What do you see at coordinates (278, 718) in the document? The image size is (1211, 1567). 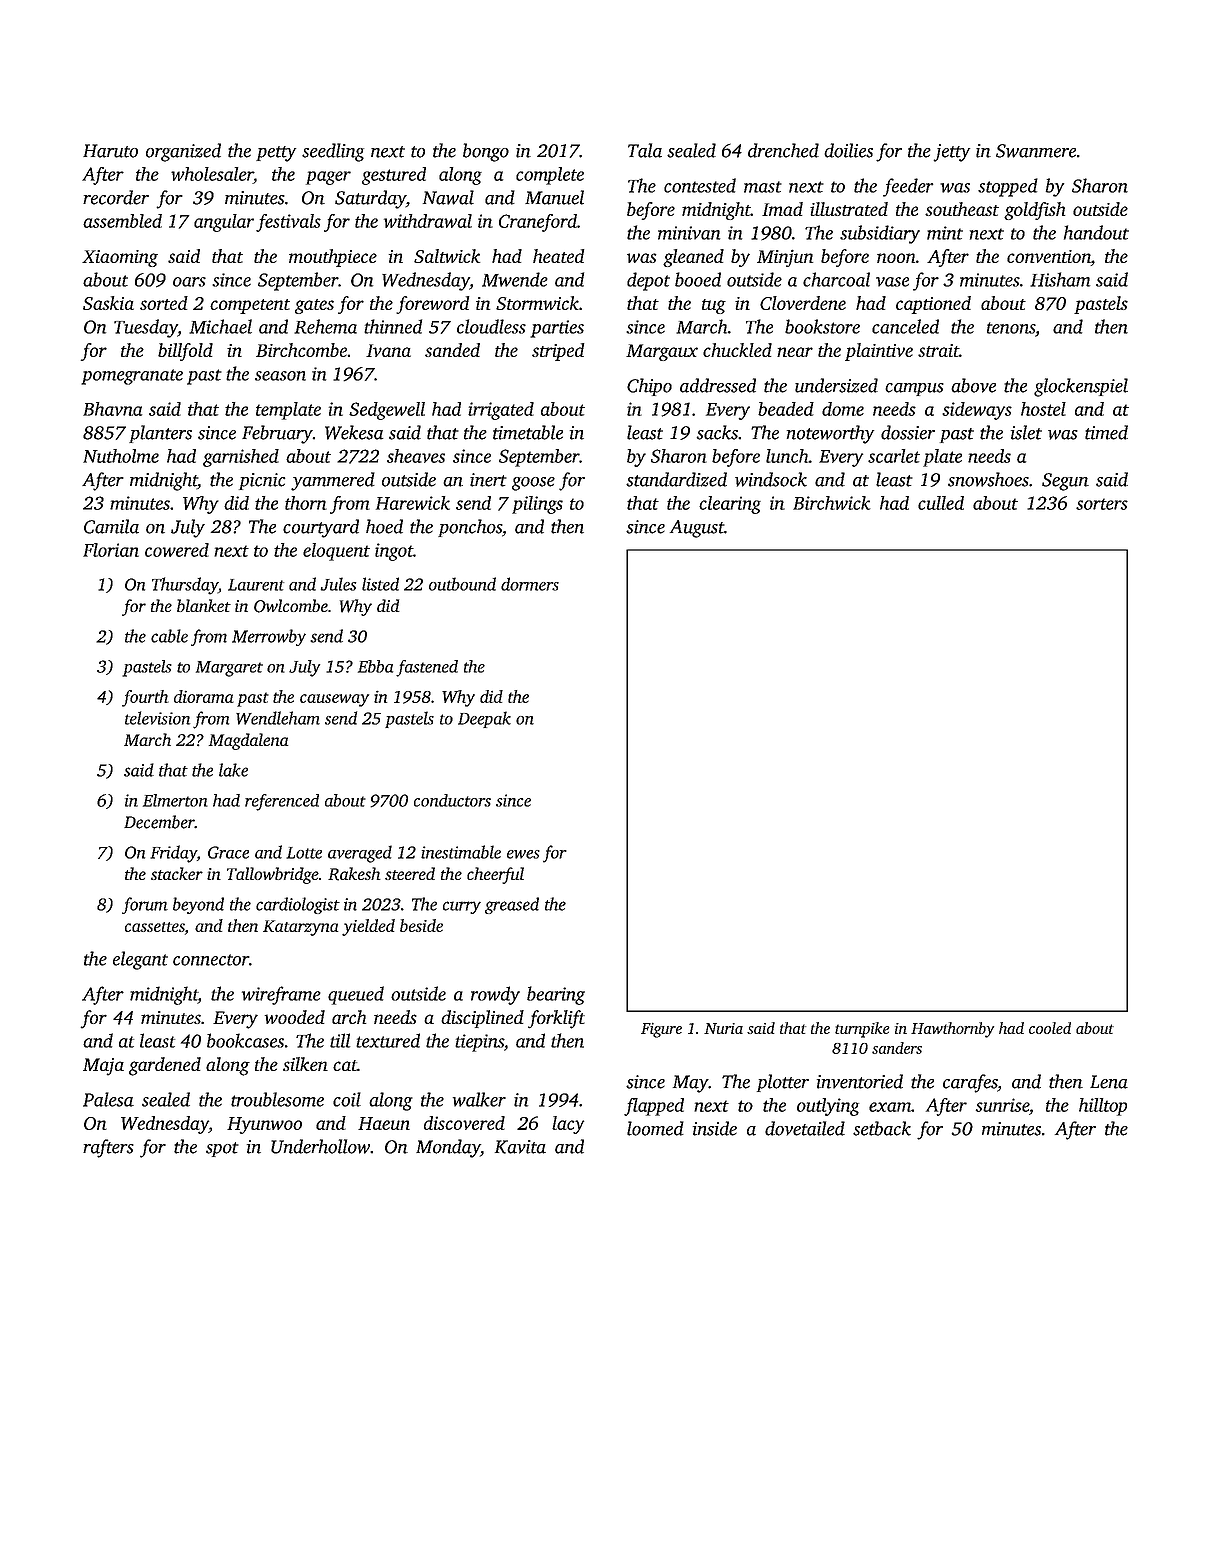 I see `Wendleham` at bounding box center [278, 718].
